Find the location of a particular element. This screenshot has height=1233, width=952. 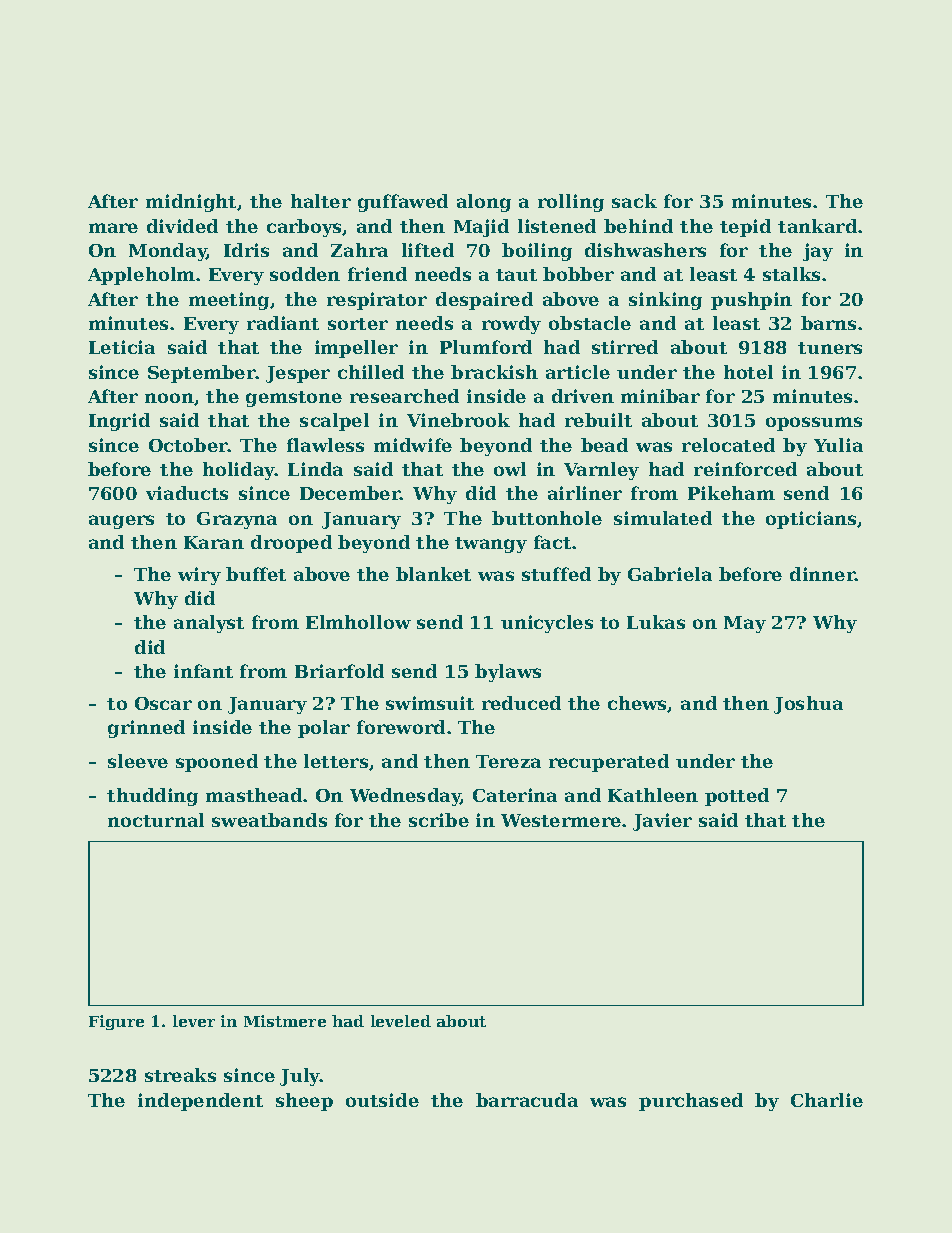

tankard is located at coordinates (817, 226).
